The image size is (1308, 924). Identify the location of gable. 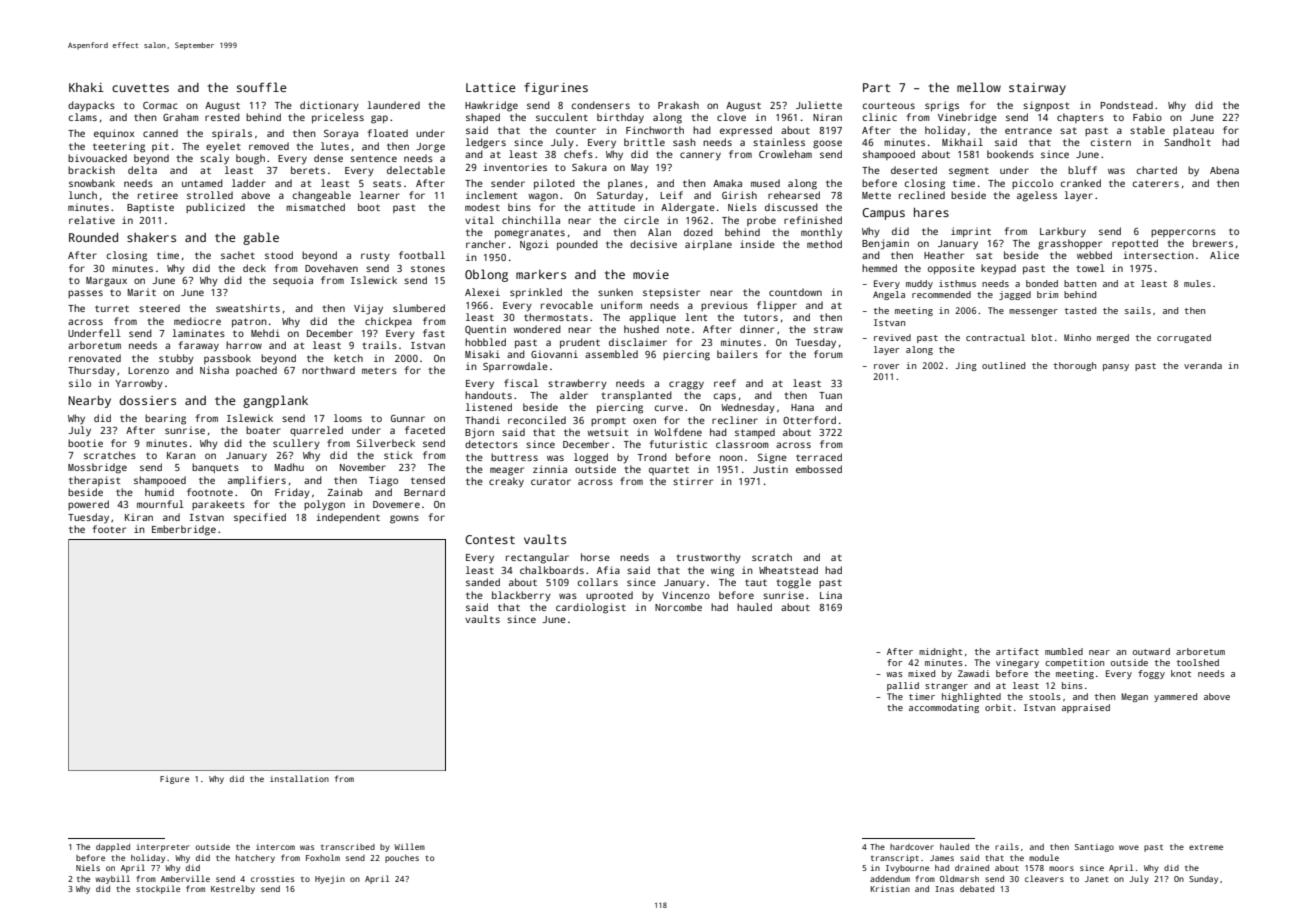
(261, 238).
